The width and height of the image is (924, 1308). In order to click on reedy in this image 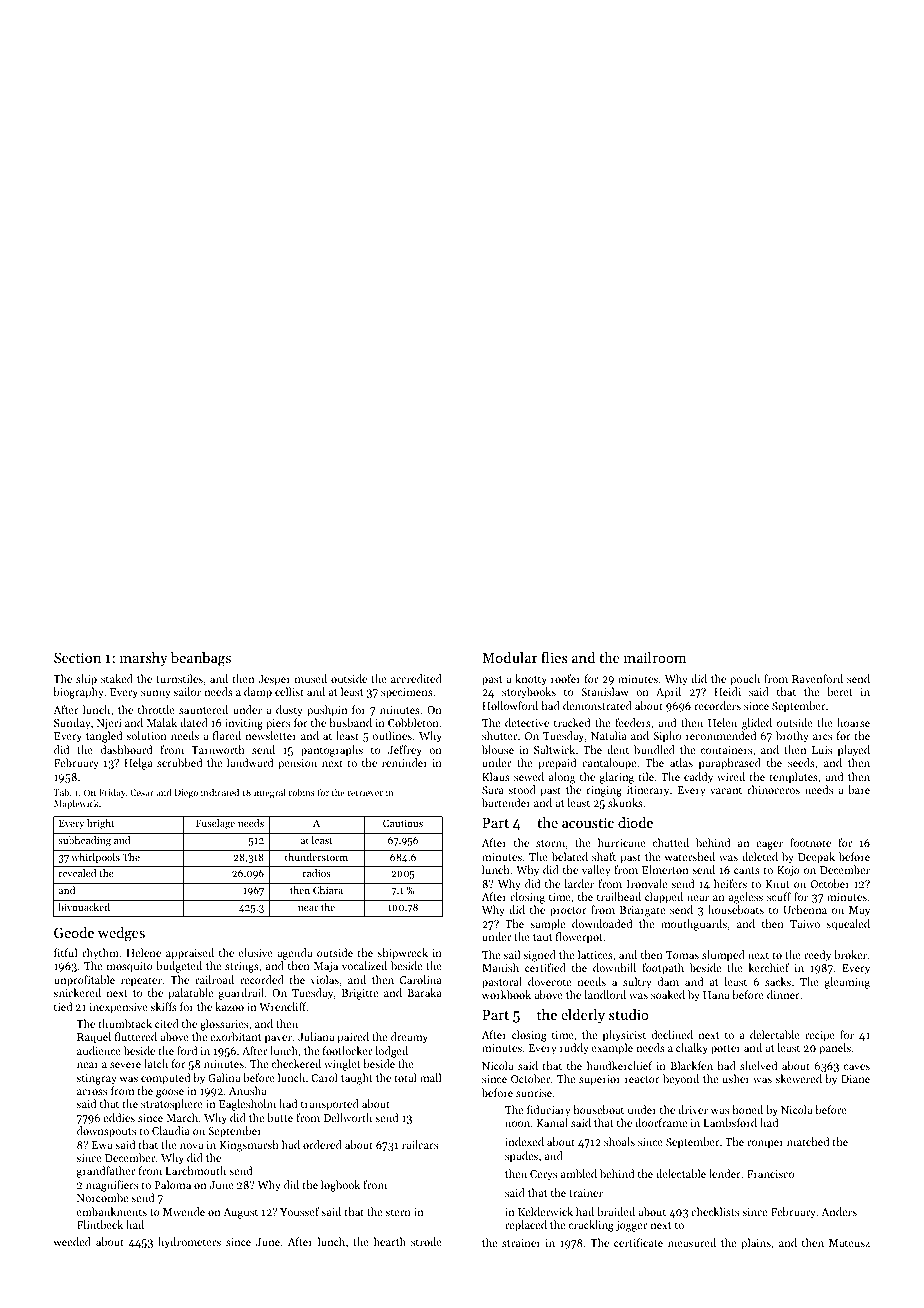, I will do `click(817, 956)`.
